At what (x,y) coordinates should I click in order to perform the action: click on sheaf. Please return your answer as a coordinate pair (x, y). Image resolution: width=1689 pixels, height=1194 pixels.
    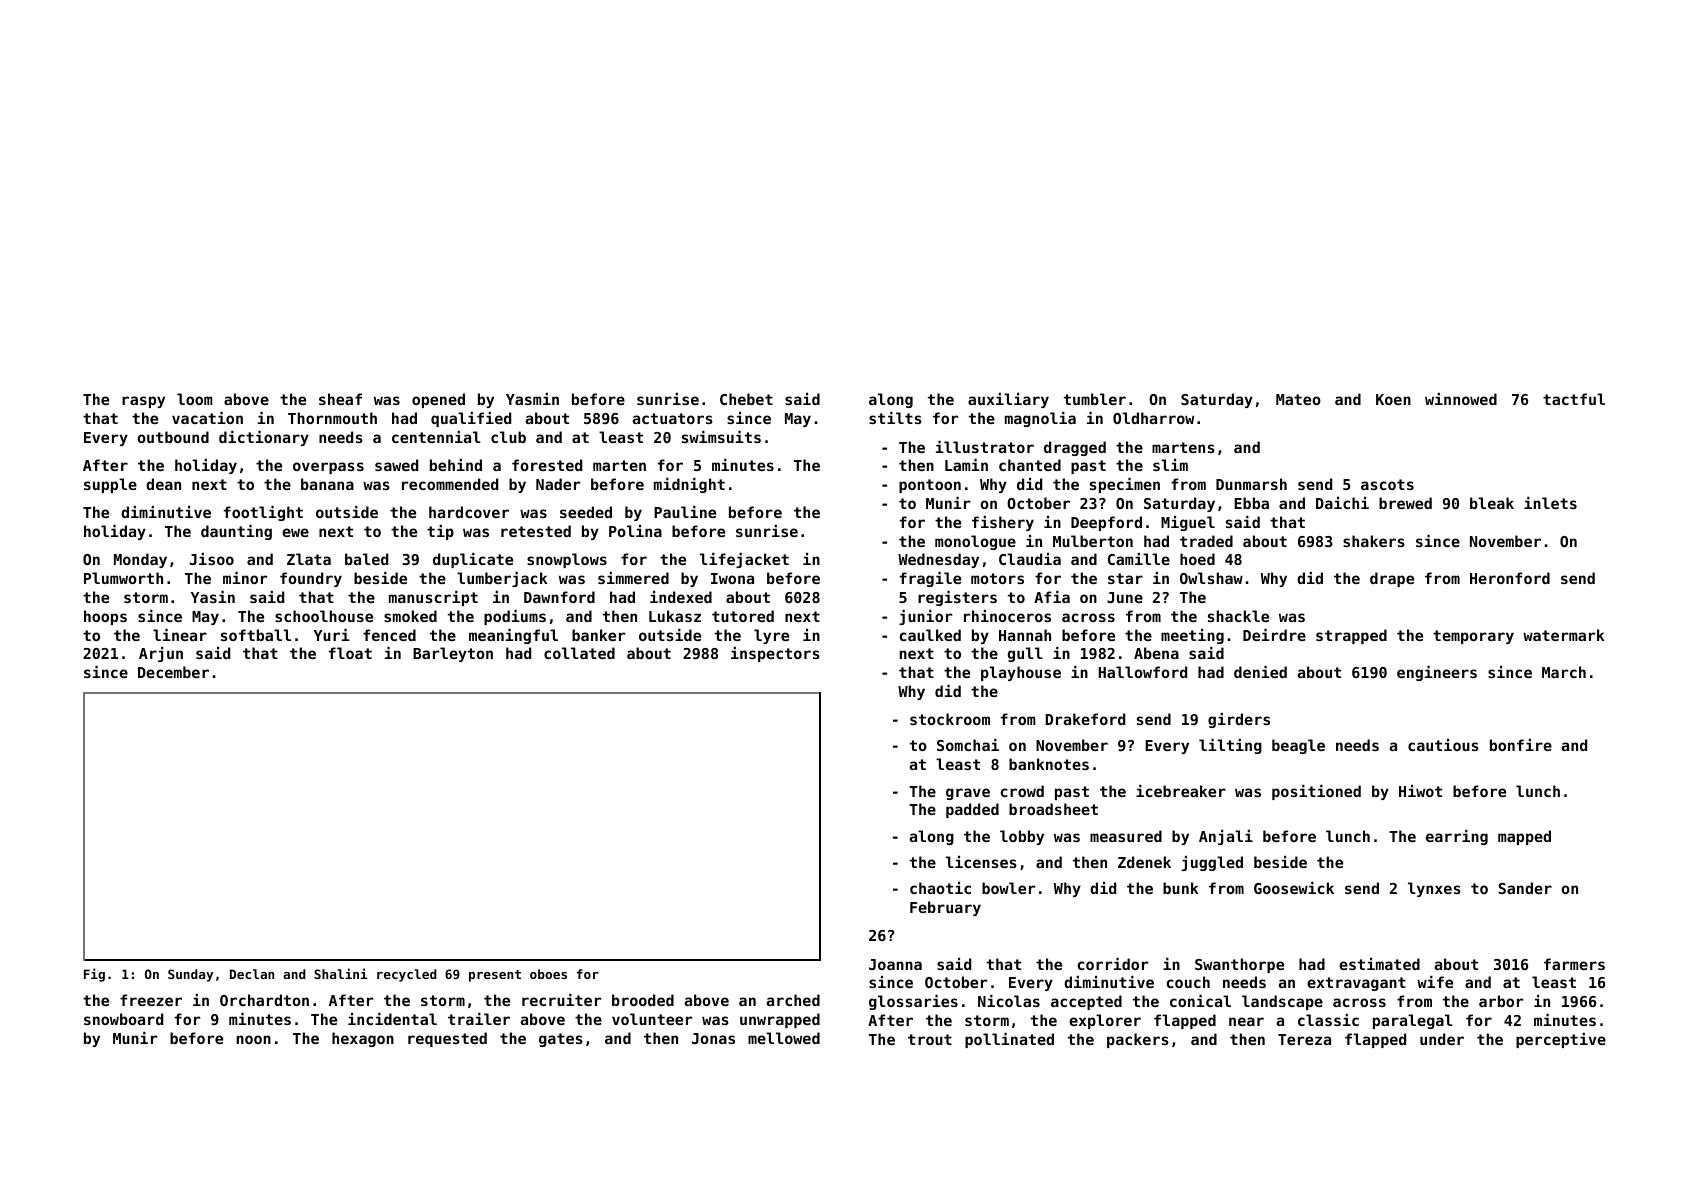
    Looking at the image, I should click on (340, 399).
